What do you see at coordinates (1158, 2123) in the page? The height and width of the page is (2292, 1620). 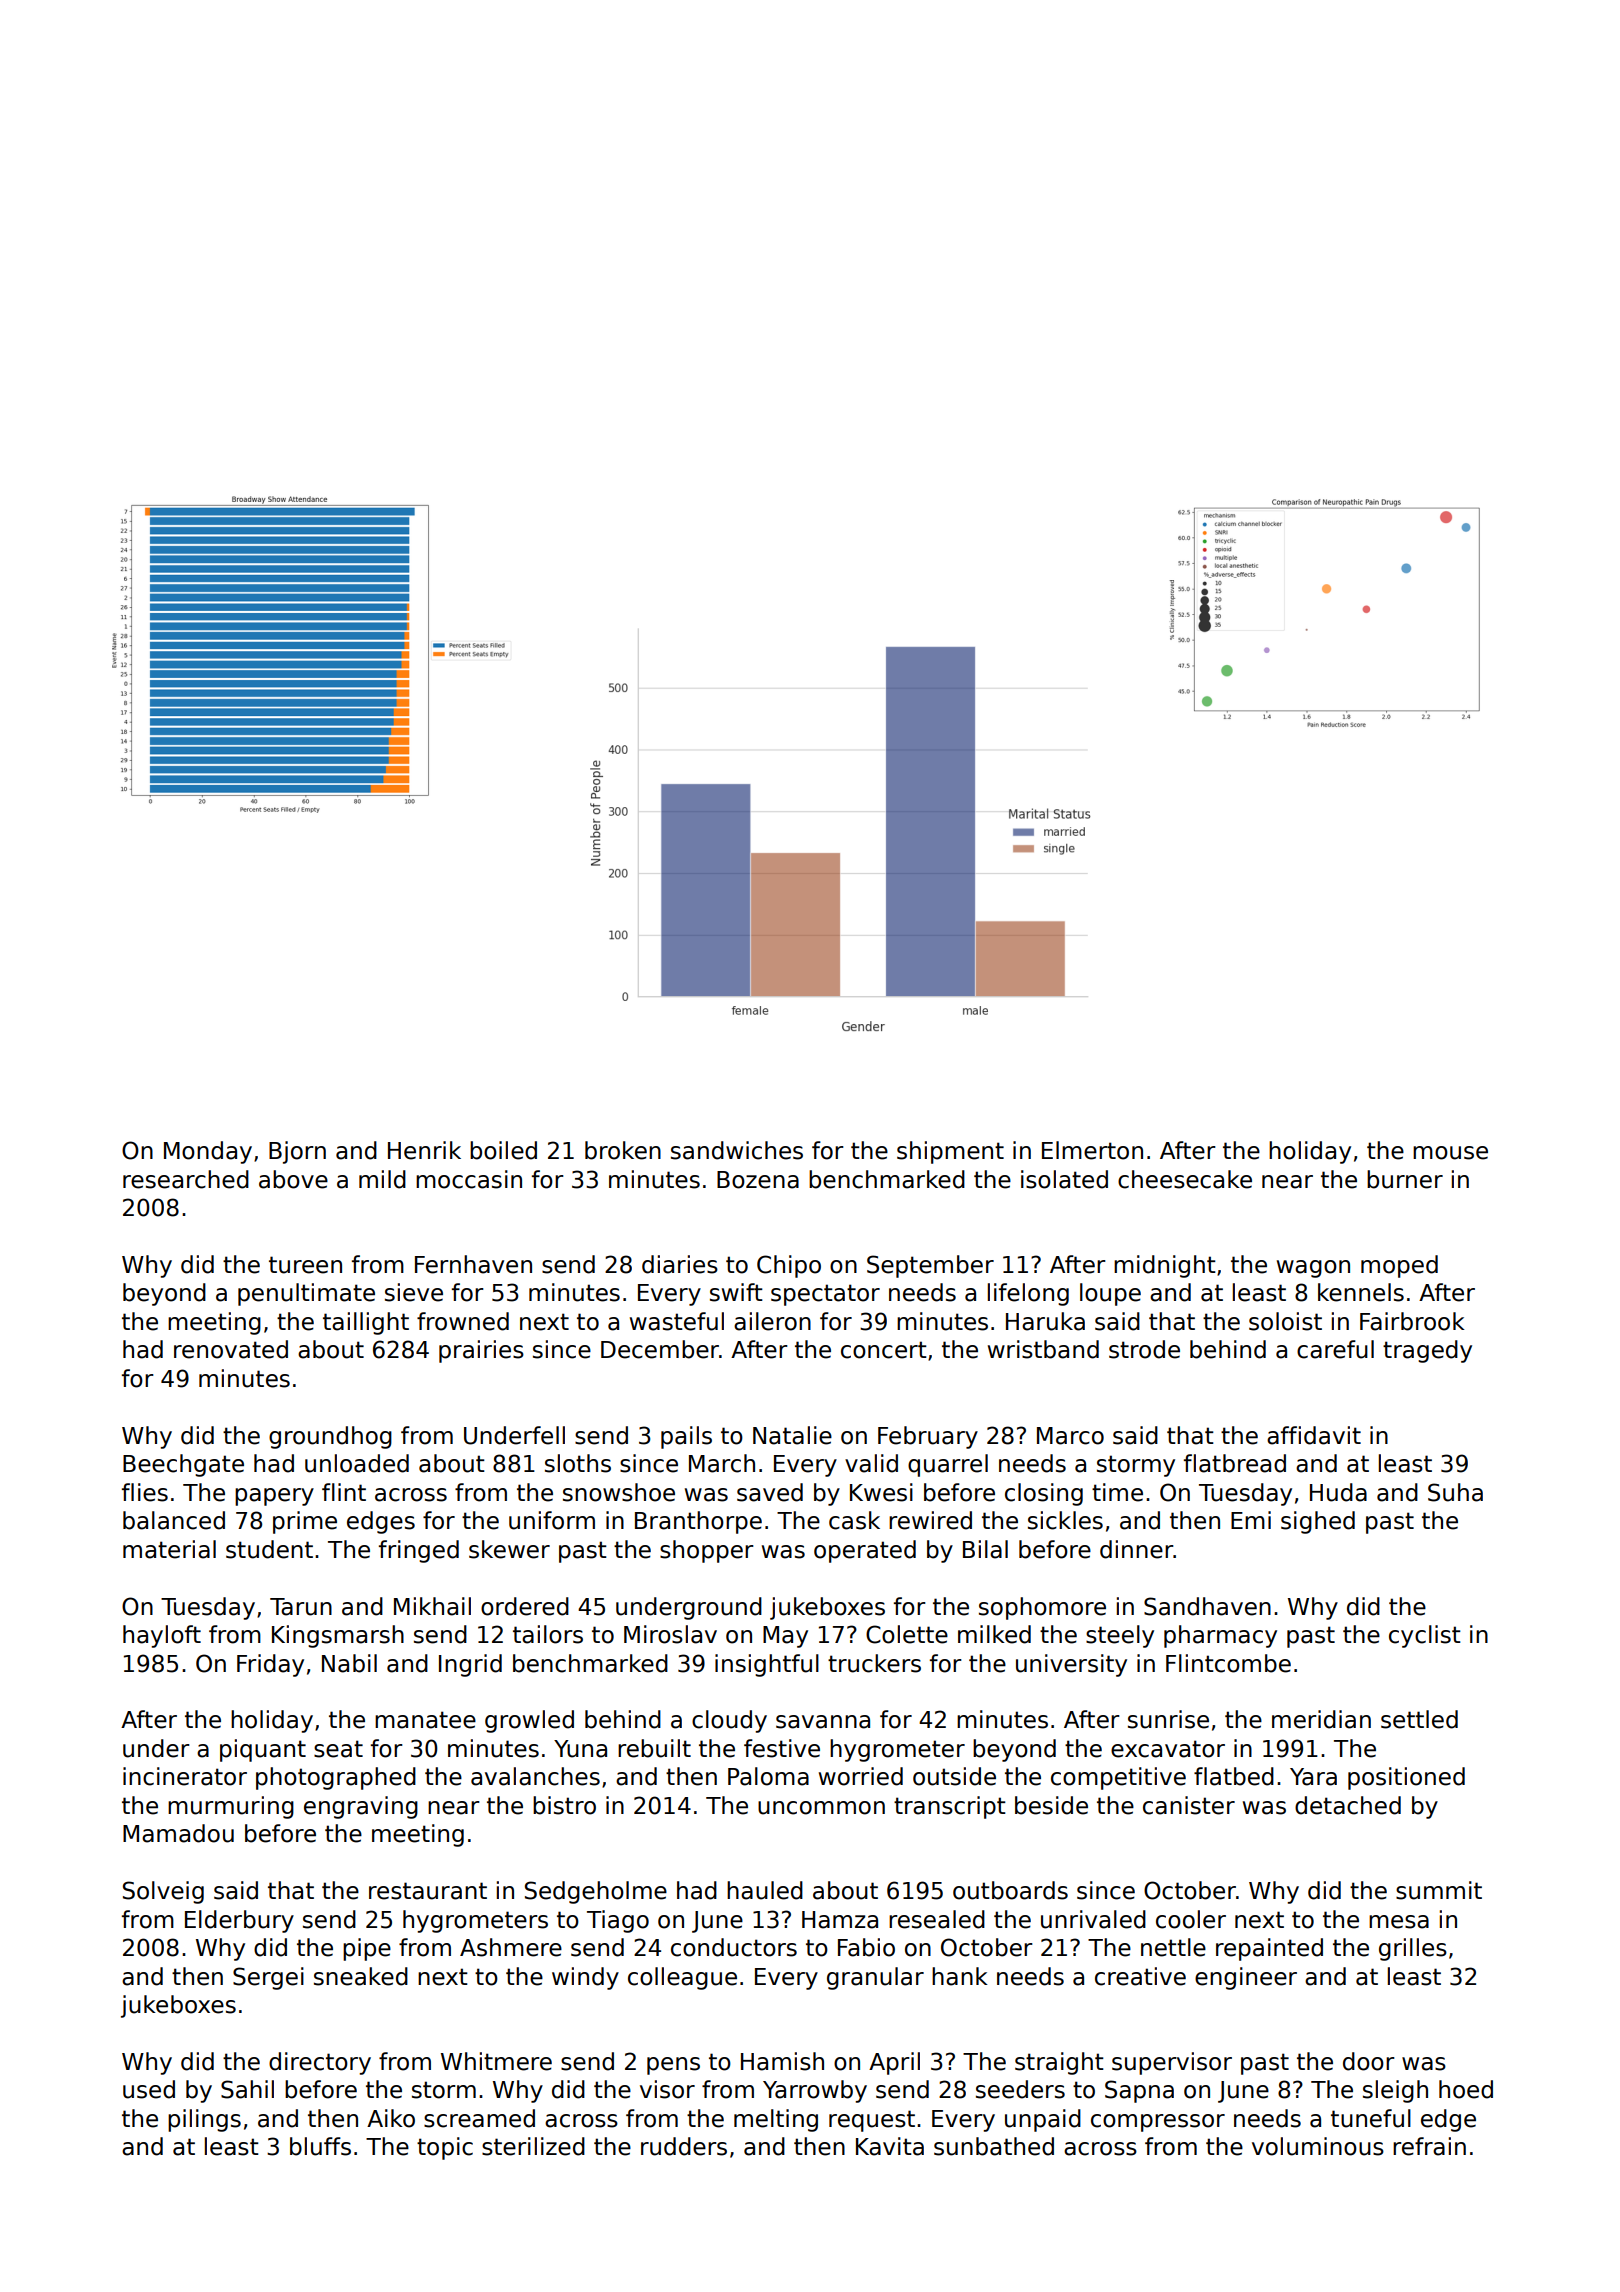 I see `compressor` at bounding box center [1158, 2123].
